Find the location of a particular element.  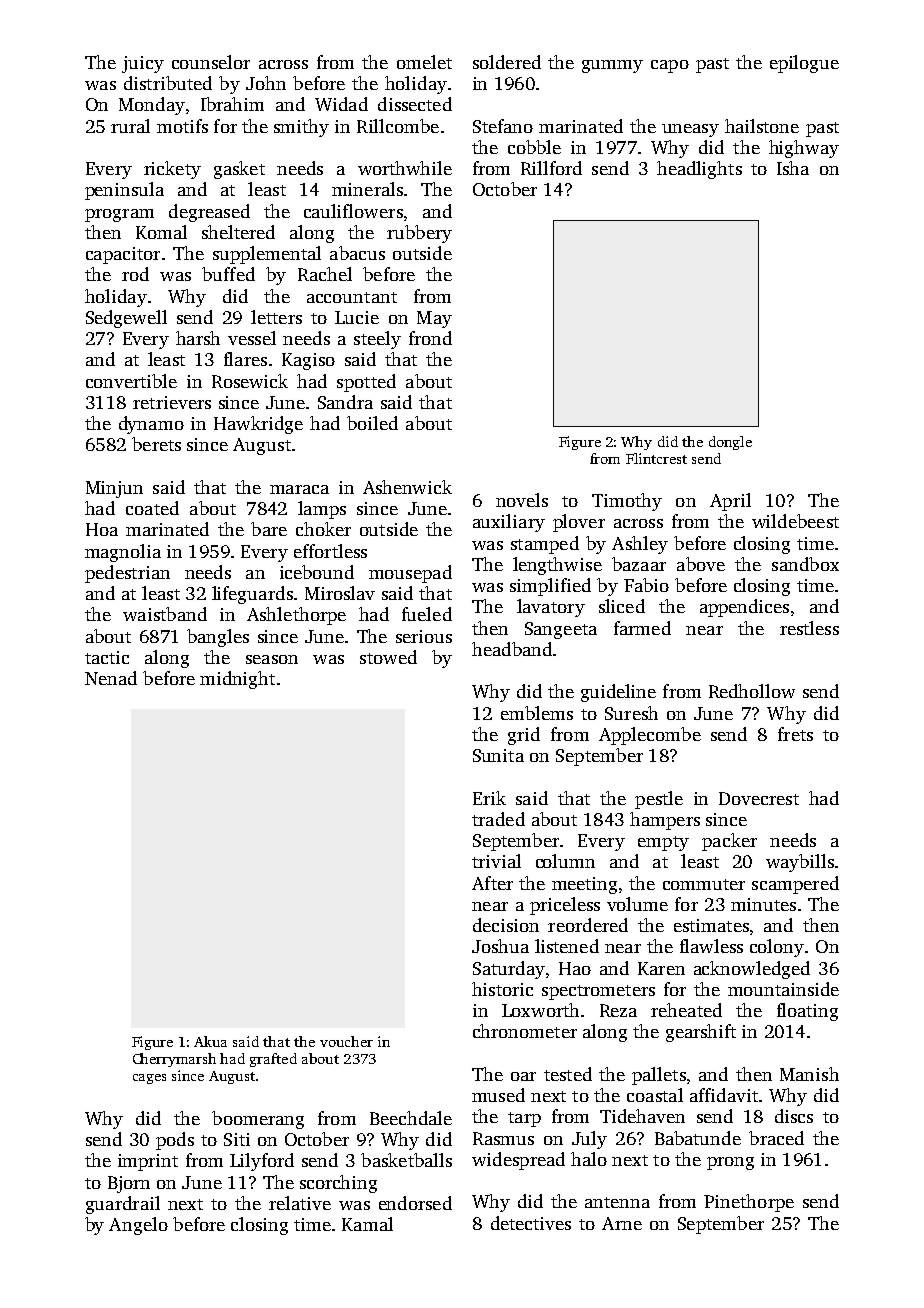

cages is located at coordinates (149, 1079).
